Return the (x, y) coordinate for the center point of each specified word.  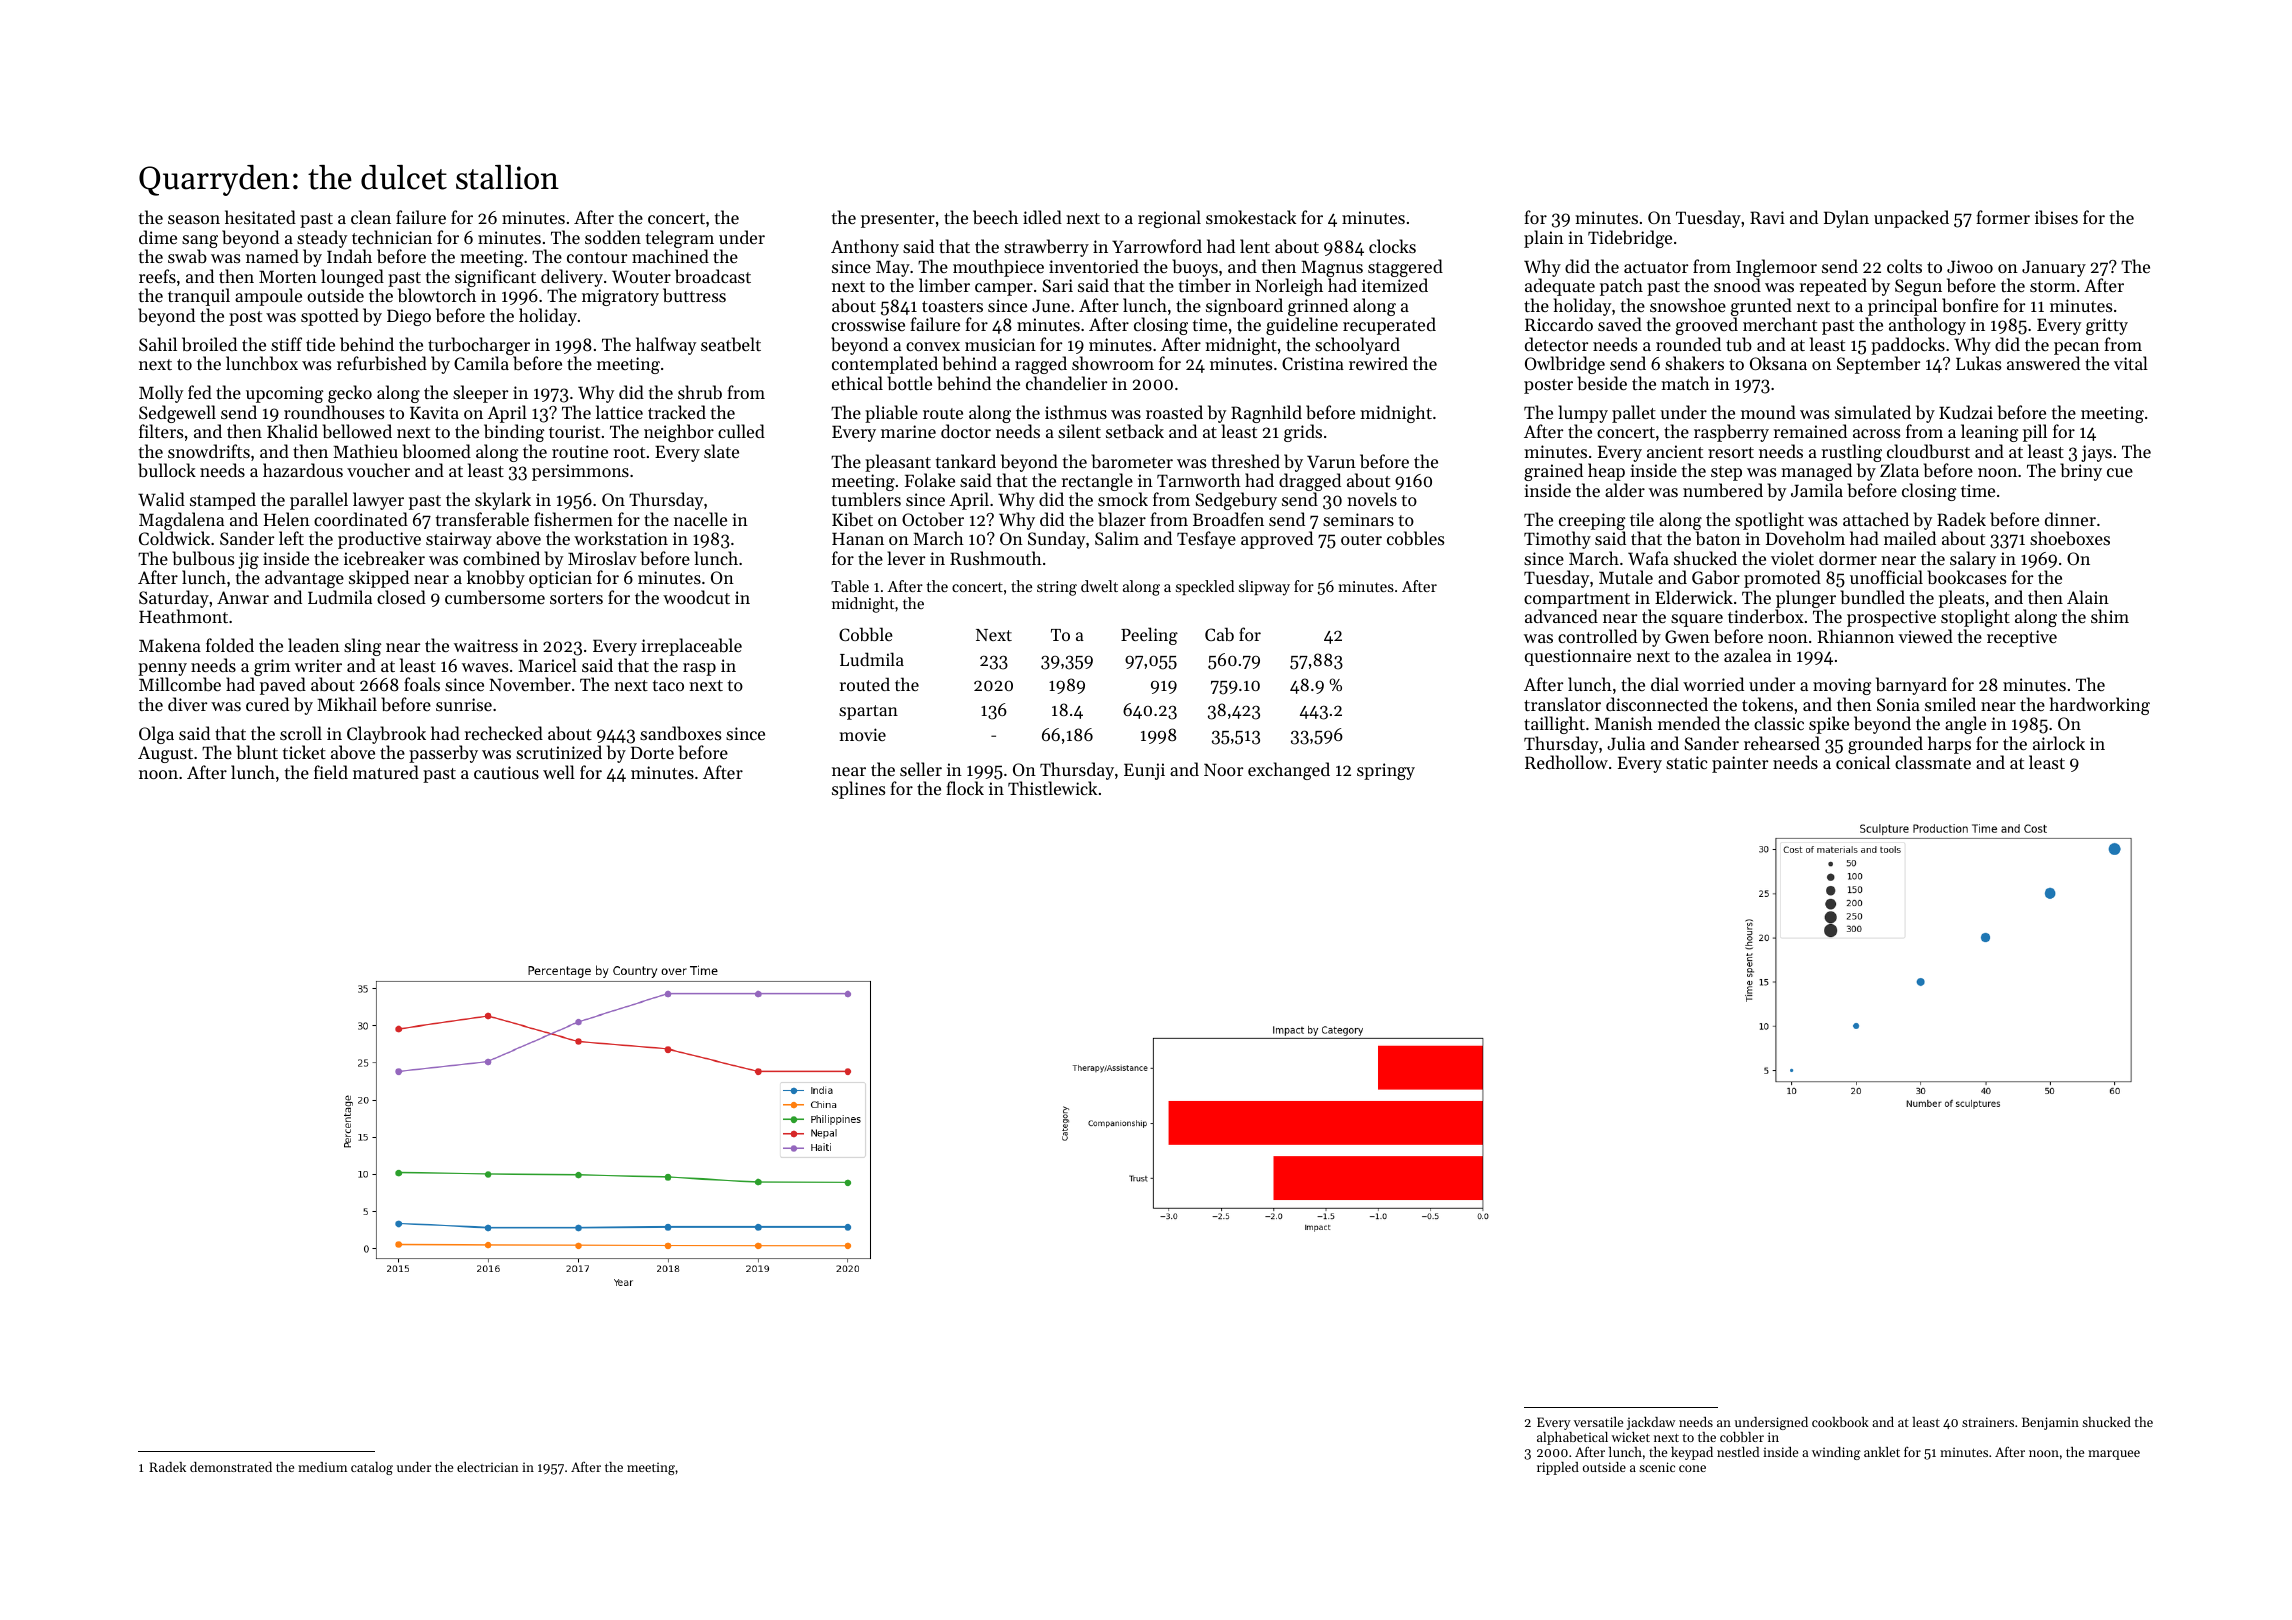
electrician (488, 1467)
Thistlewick (1052, 788)
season (194, 219)
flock (965, 788)
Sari (1057, 285)
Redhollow (1566, 762)
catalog (372, 1468)
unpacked (1911, 219)
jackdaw (1651, 1423)
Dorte (652, 752)
